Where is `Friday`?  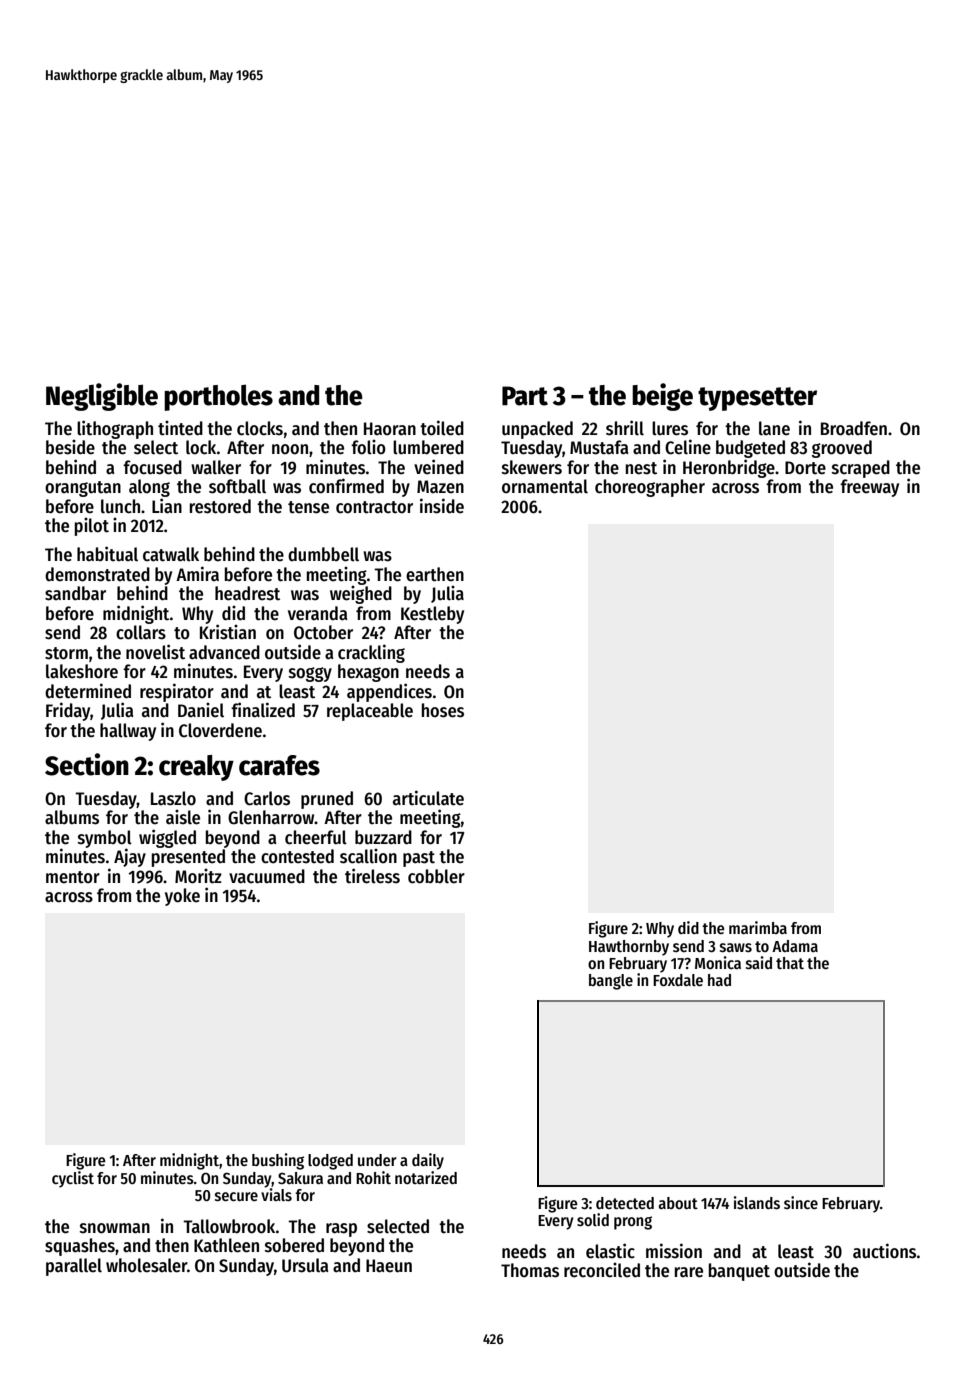 Friday is located at coordinates (68, 711).
